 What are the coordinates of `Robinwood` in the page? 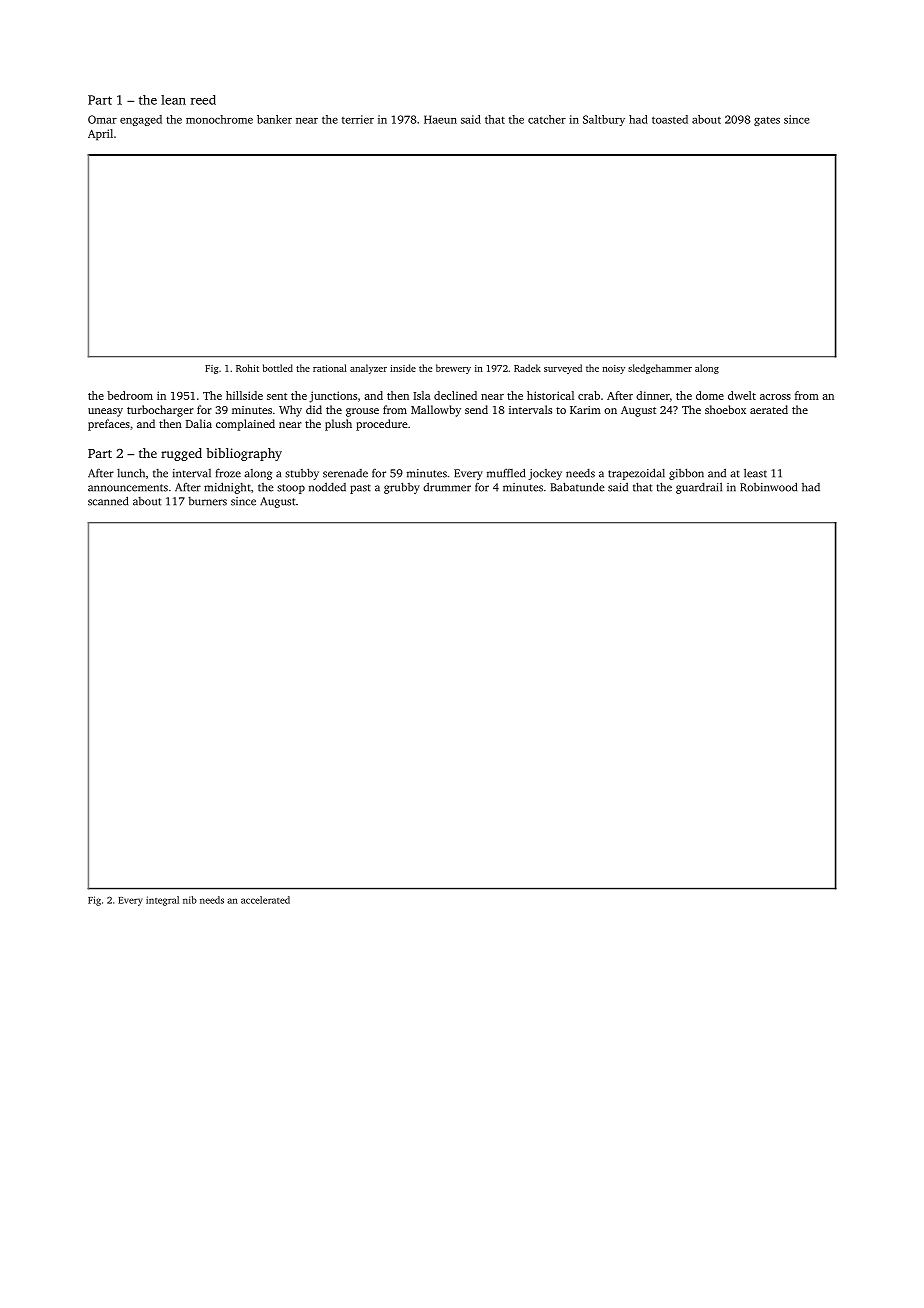 It's located at (768, 487).
